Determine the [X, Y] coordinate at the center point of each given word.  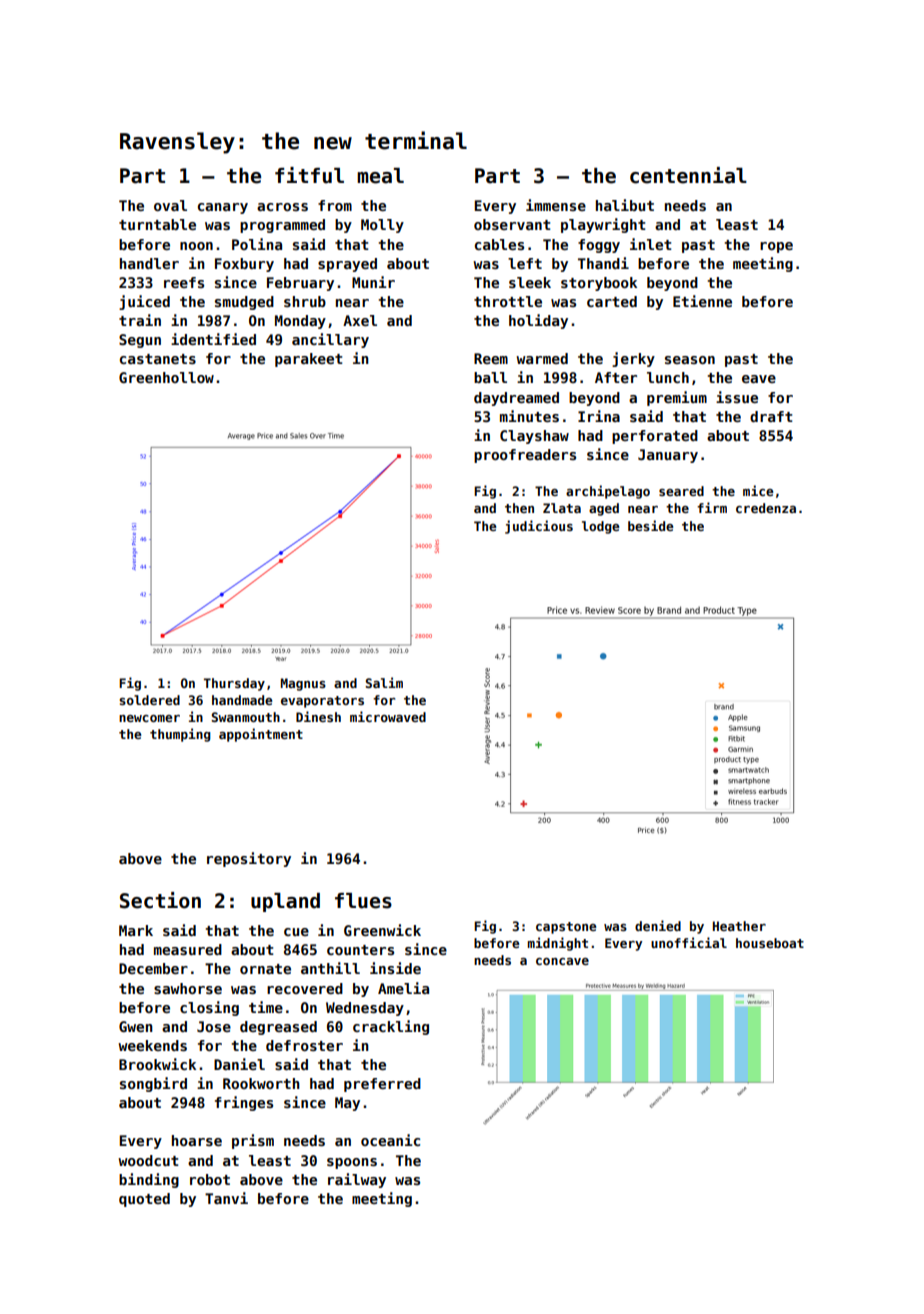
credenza [766, 508]
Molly [382, 226]
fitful [309, 175]
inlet [651, 244]
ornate [265, 969]
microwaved [388, 716]
